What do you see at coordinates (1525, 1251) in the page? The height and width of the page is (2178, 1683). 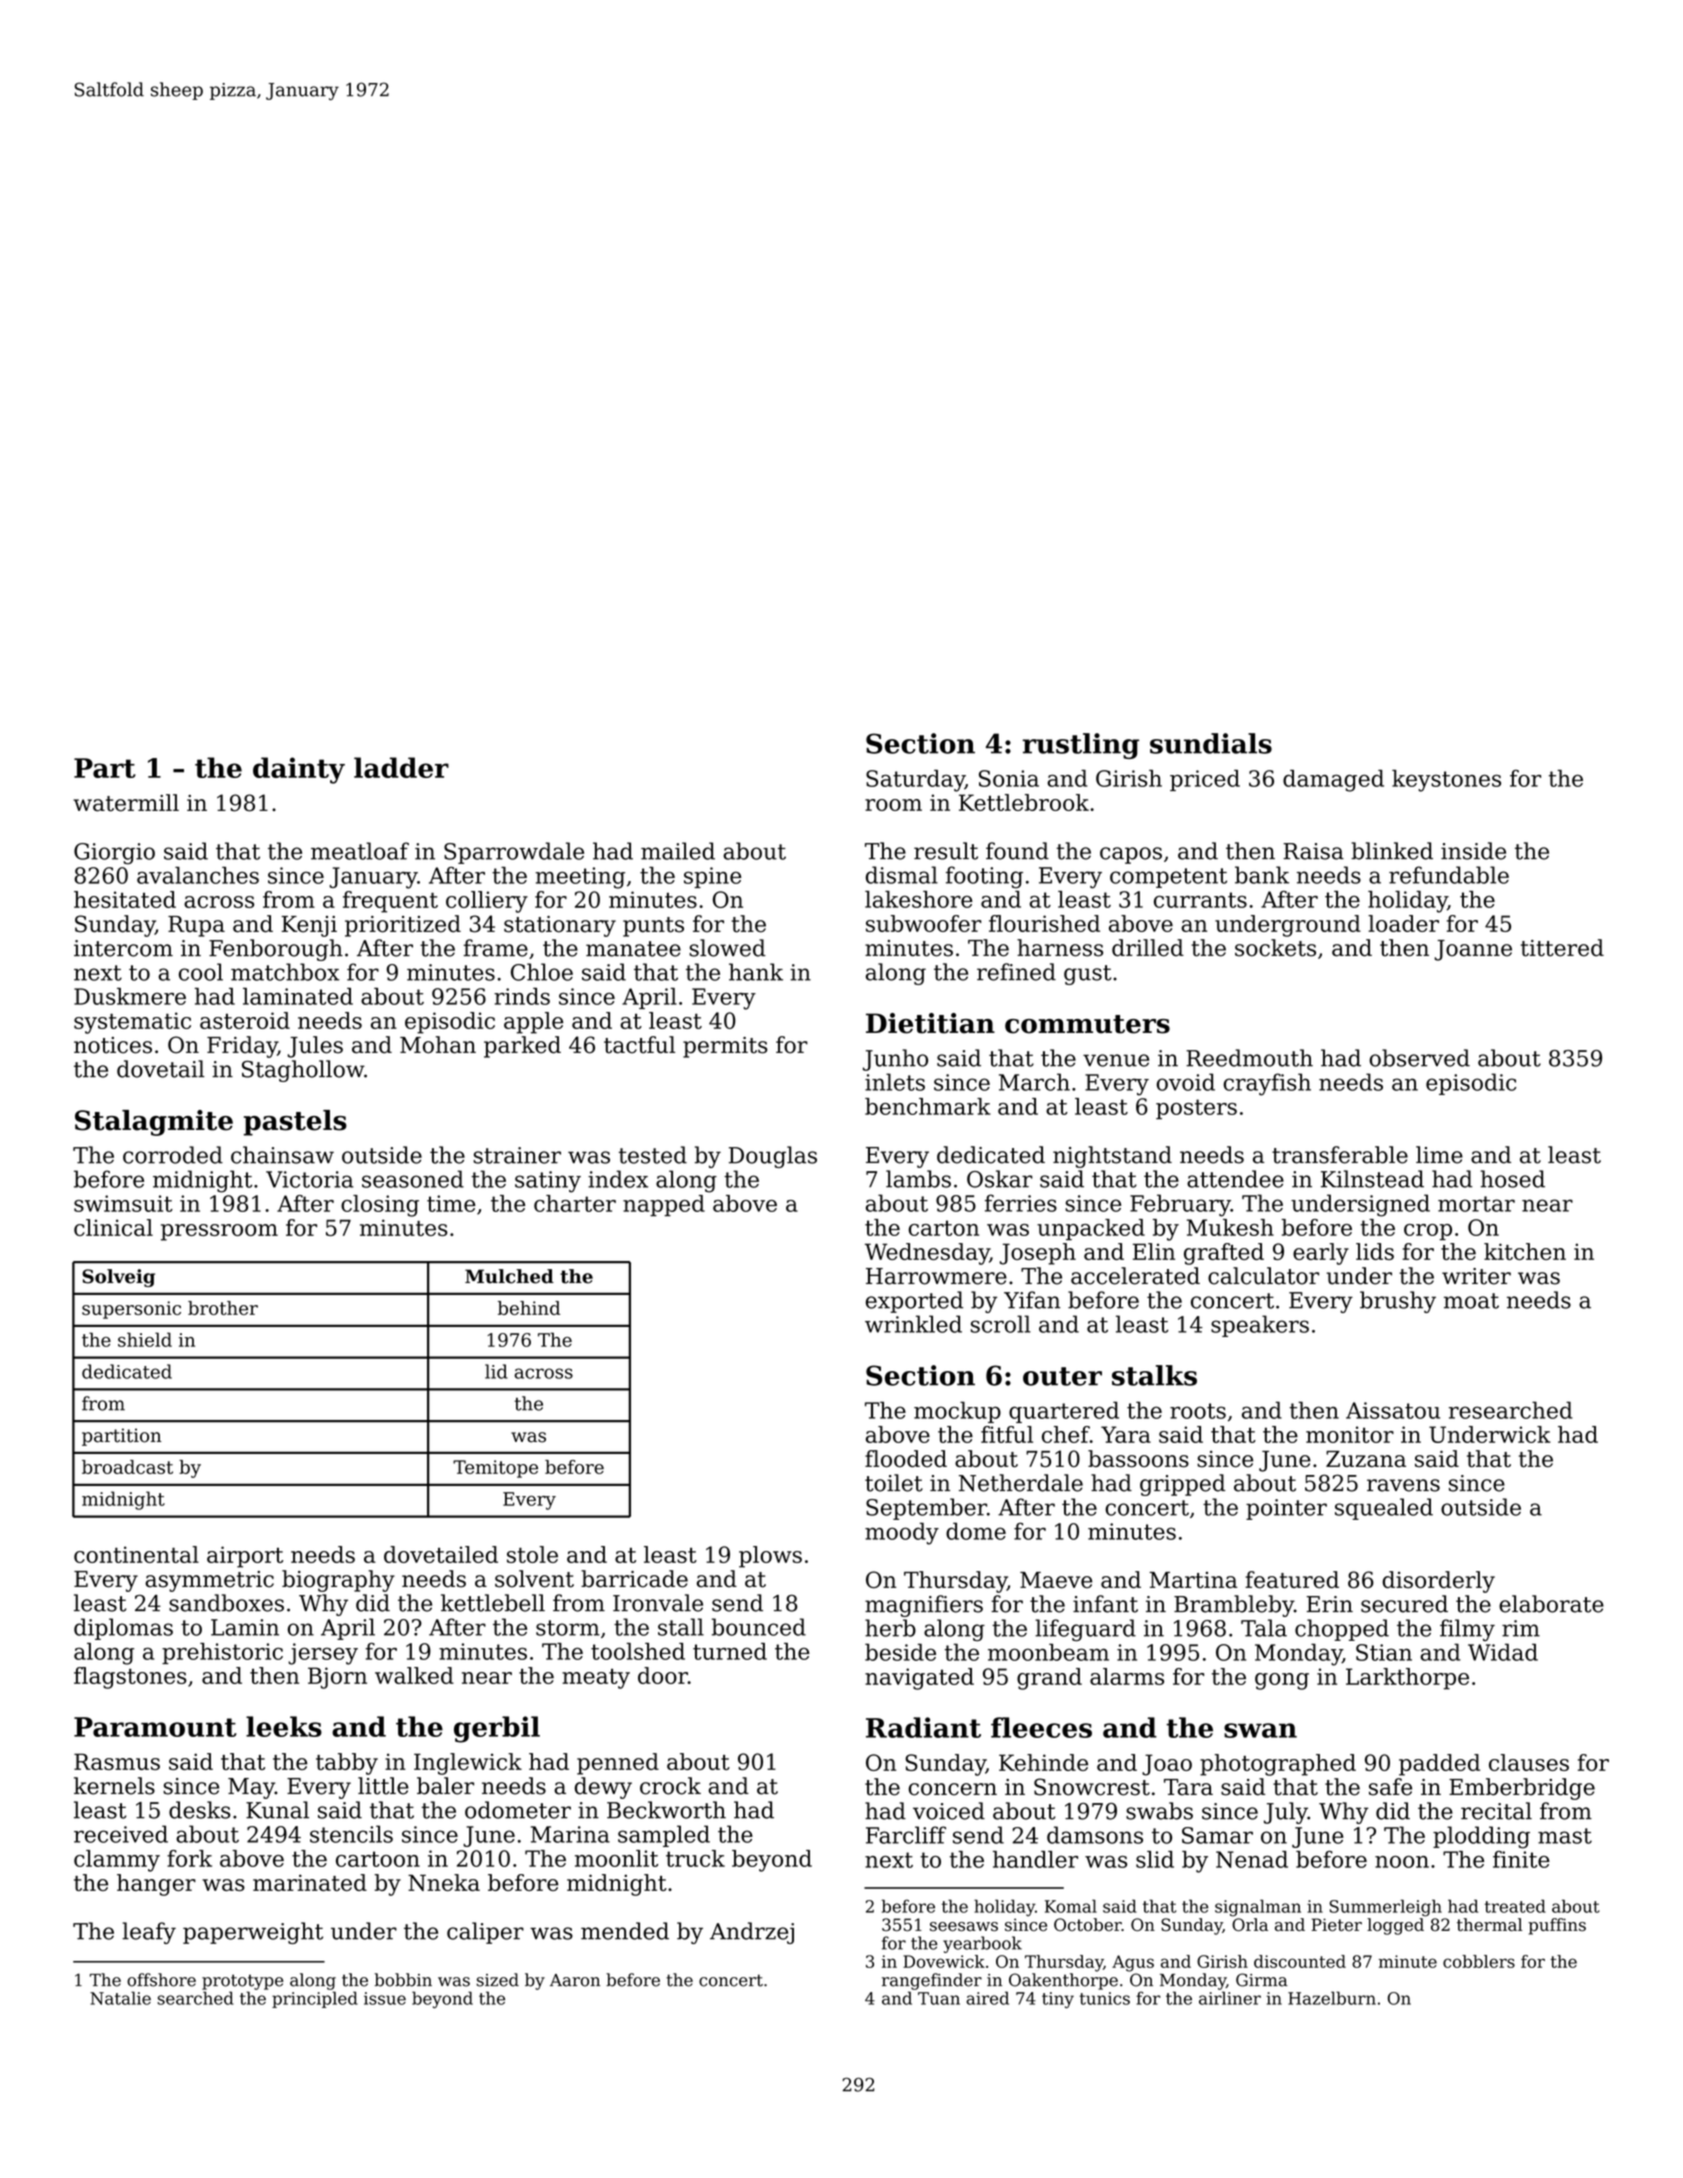 I see `kitchen` at bounding box center [1525, 1251].
